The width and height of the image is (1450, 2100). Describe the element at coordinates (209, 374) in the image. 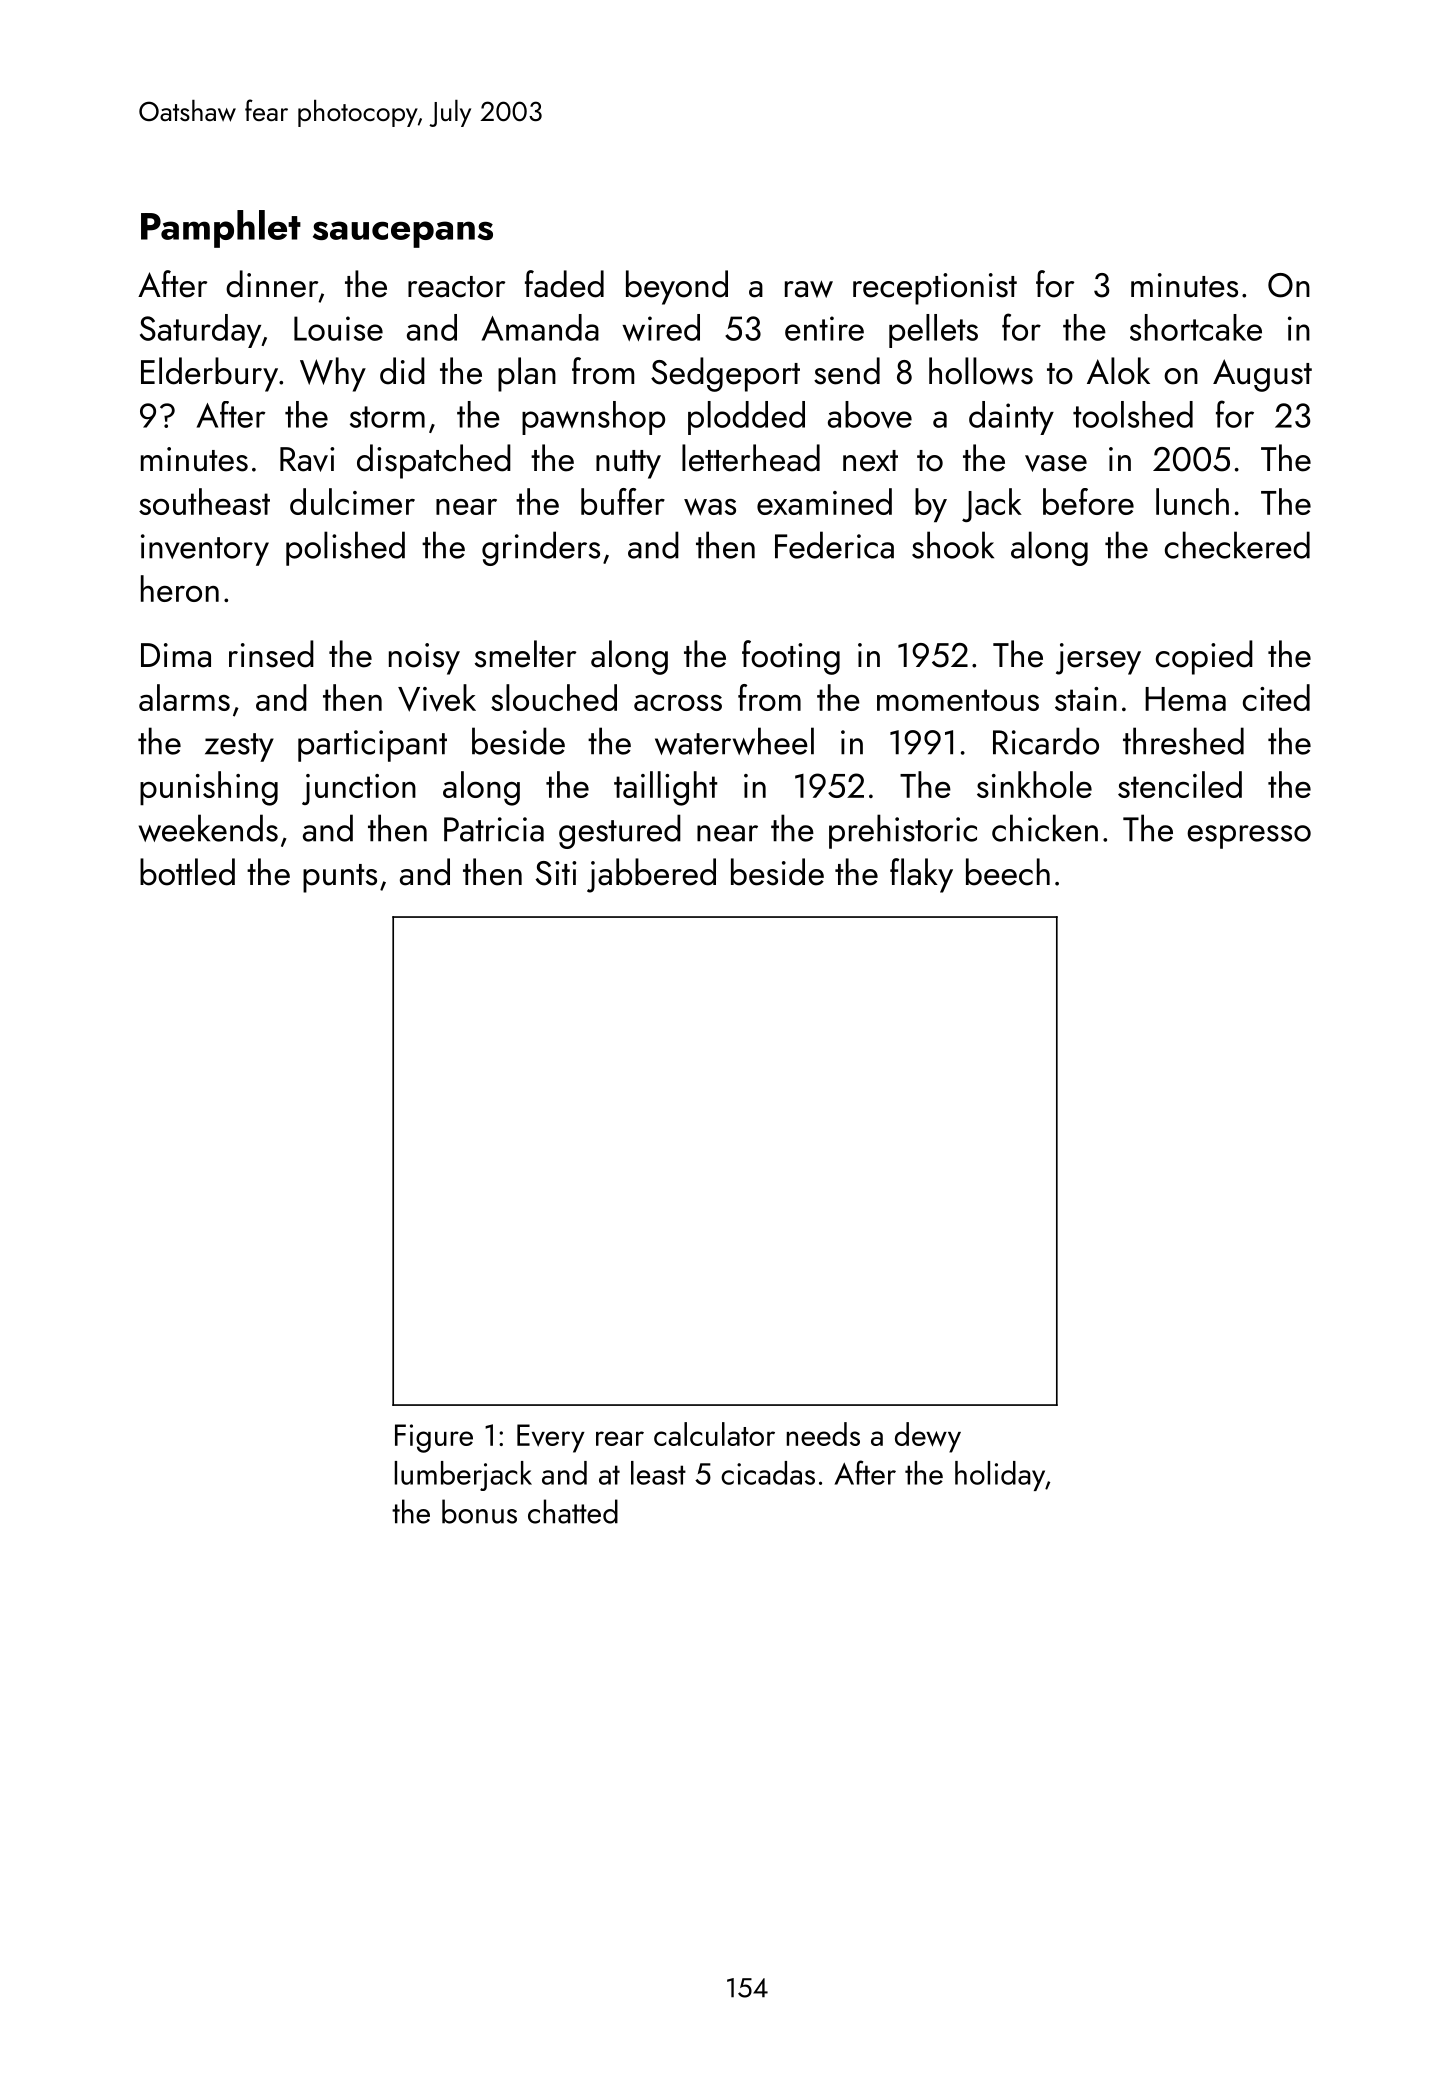

I see `Elderbury` at that location.
